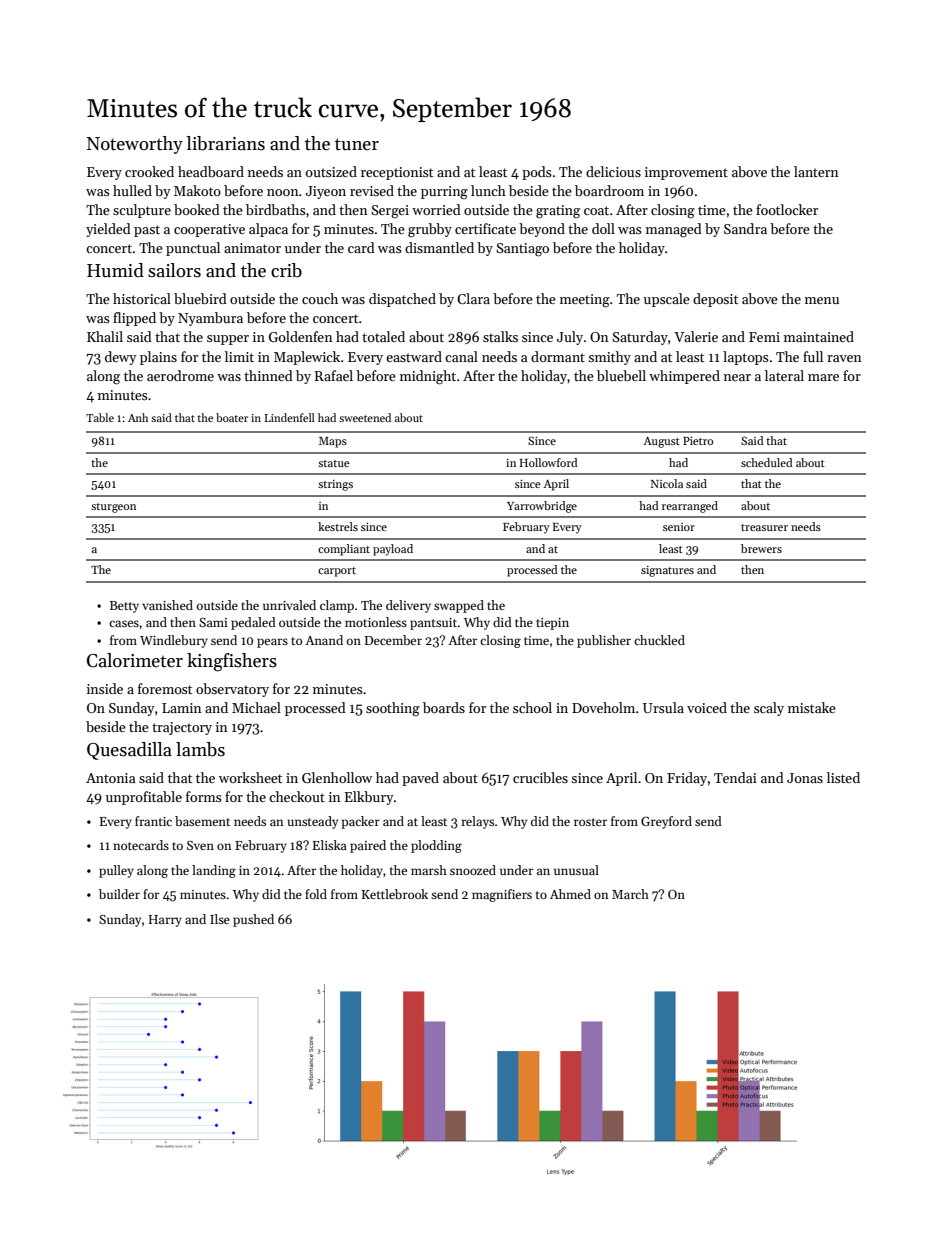 The image size is (952, 1233). What do you see at coordinates (232, 417) in the screenshot?
I see `boater` at bounding box center [232, 417].
